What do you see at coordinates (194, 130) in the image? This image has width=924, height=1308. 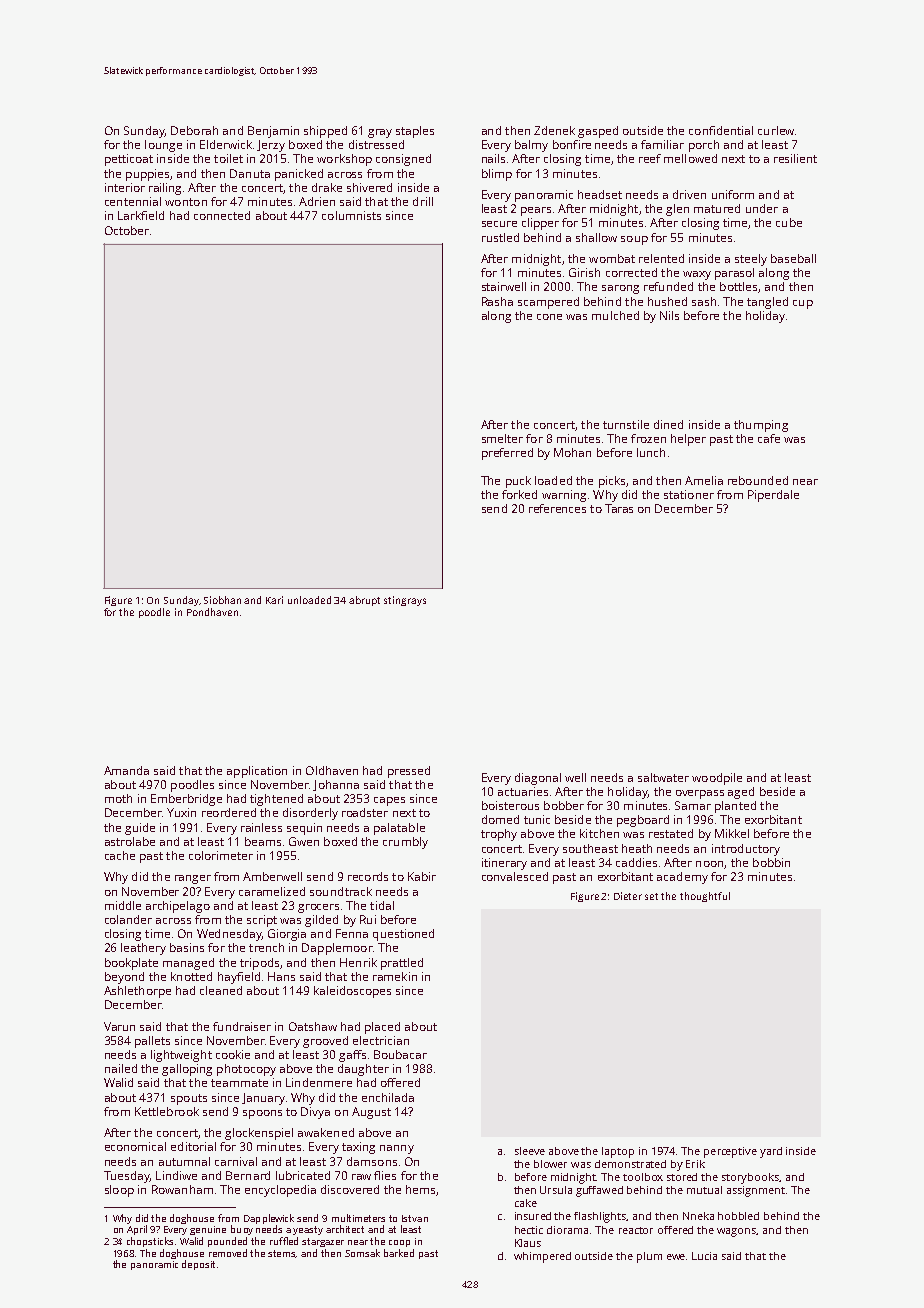 I see `Deborah` at bounding box center [194, 130].
